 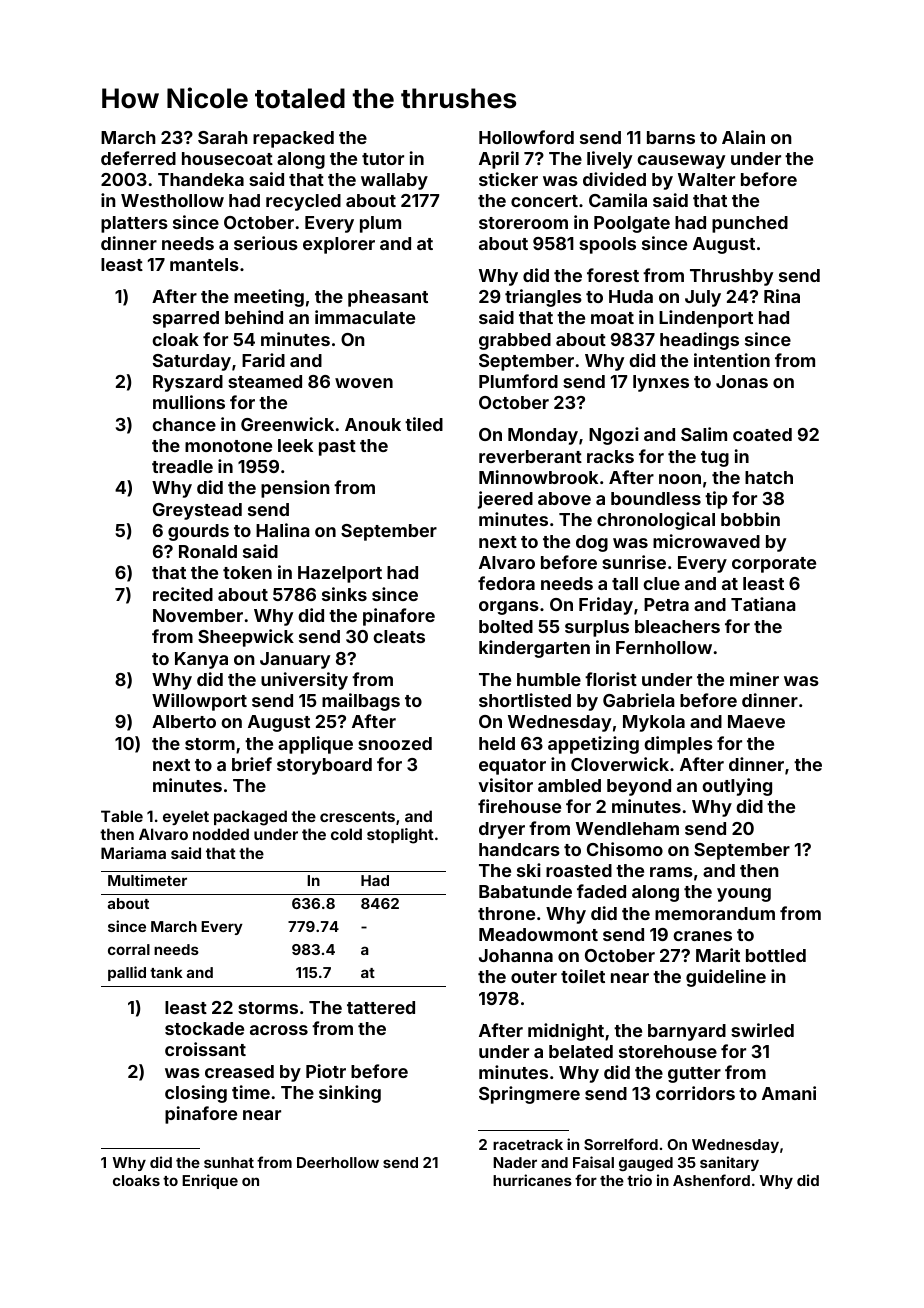 I want to click on Sarah, so click(x=223, y=137).
